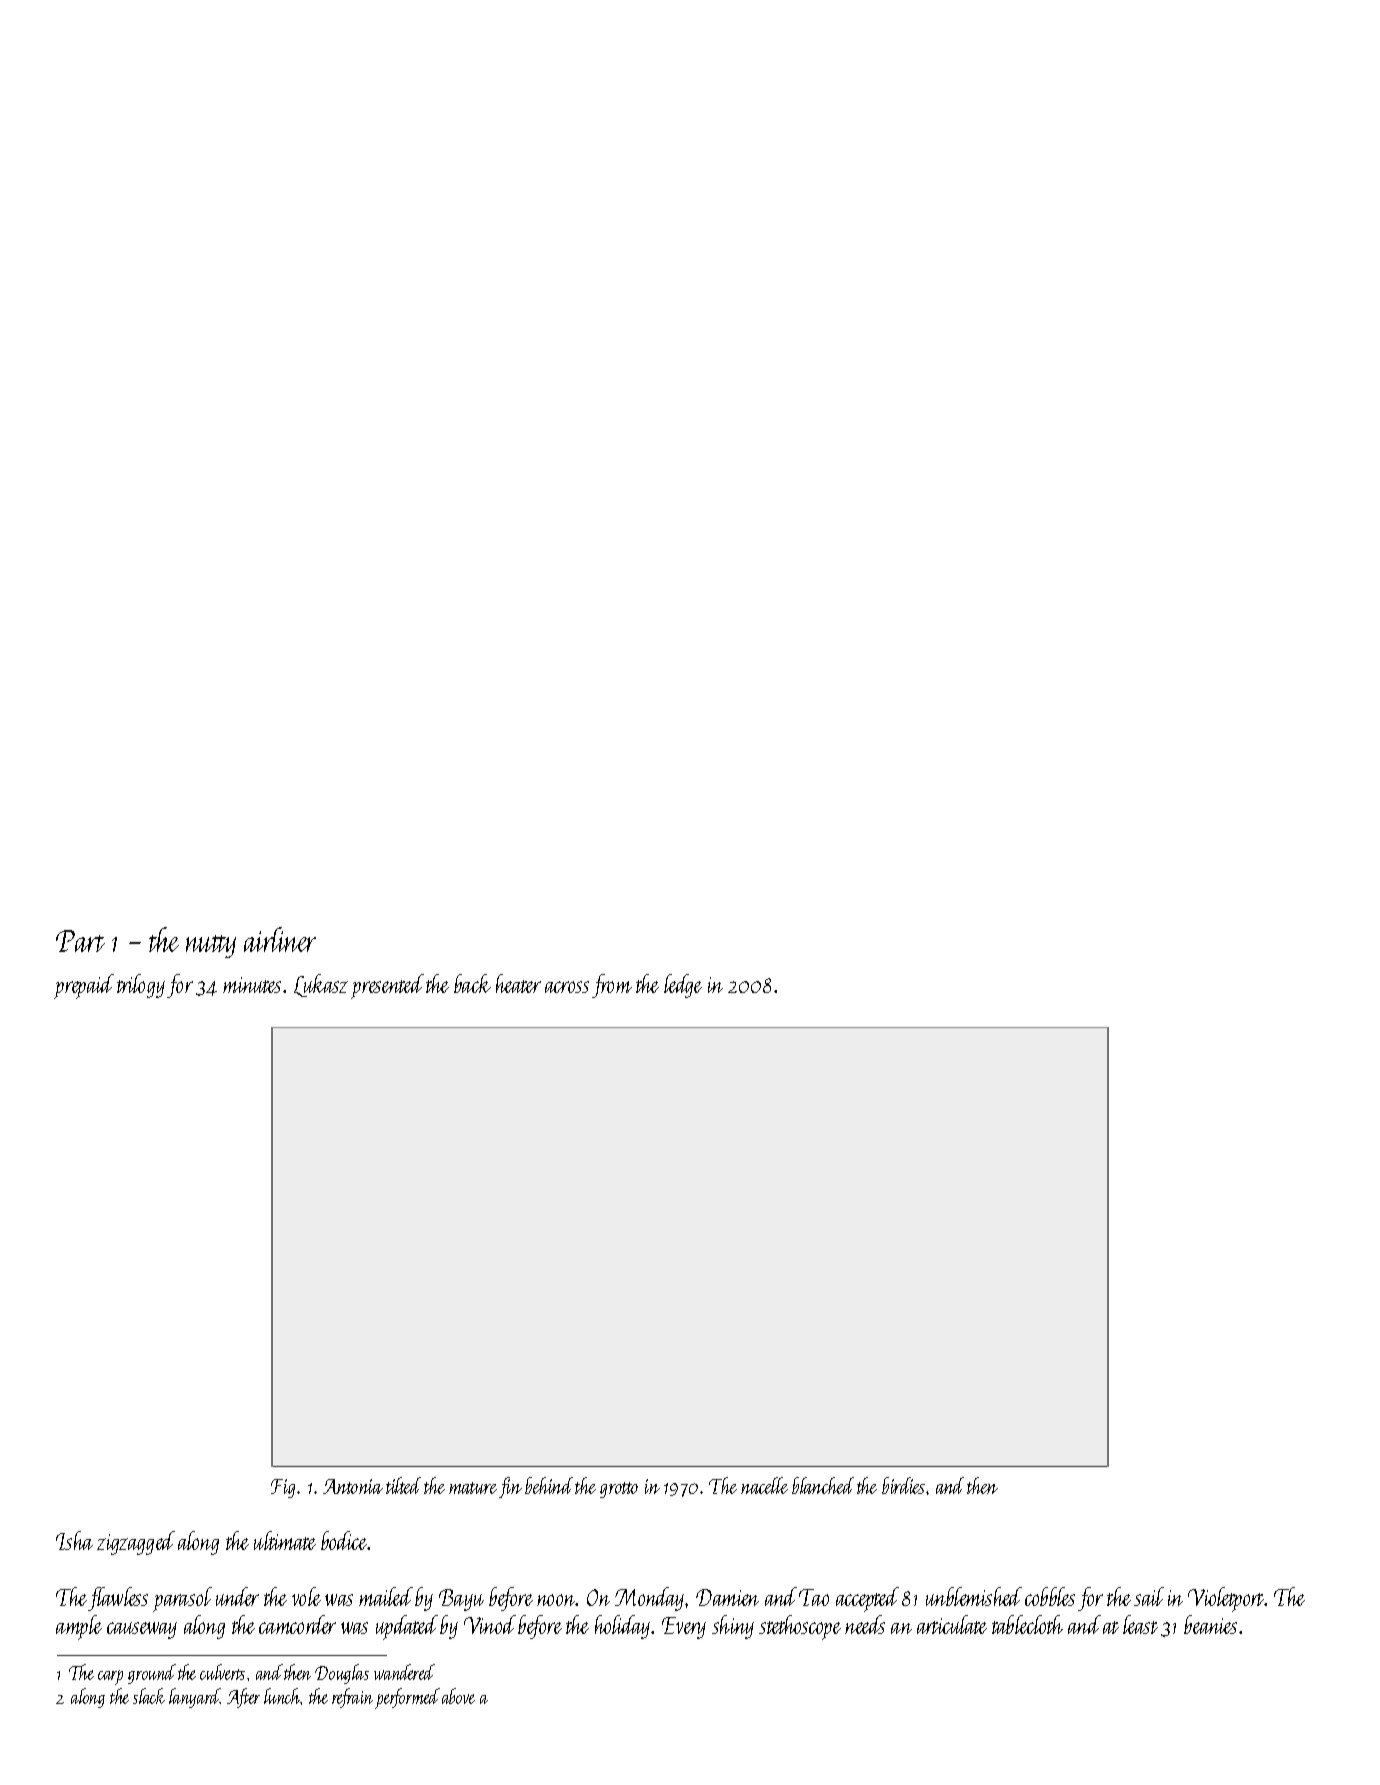 Image resolution: width=1380 pixels, height=1785 pixels. Describe the element at coordinates (684, 1628) in the document. I see `Every` at that location.
